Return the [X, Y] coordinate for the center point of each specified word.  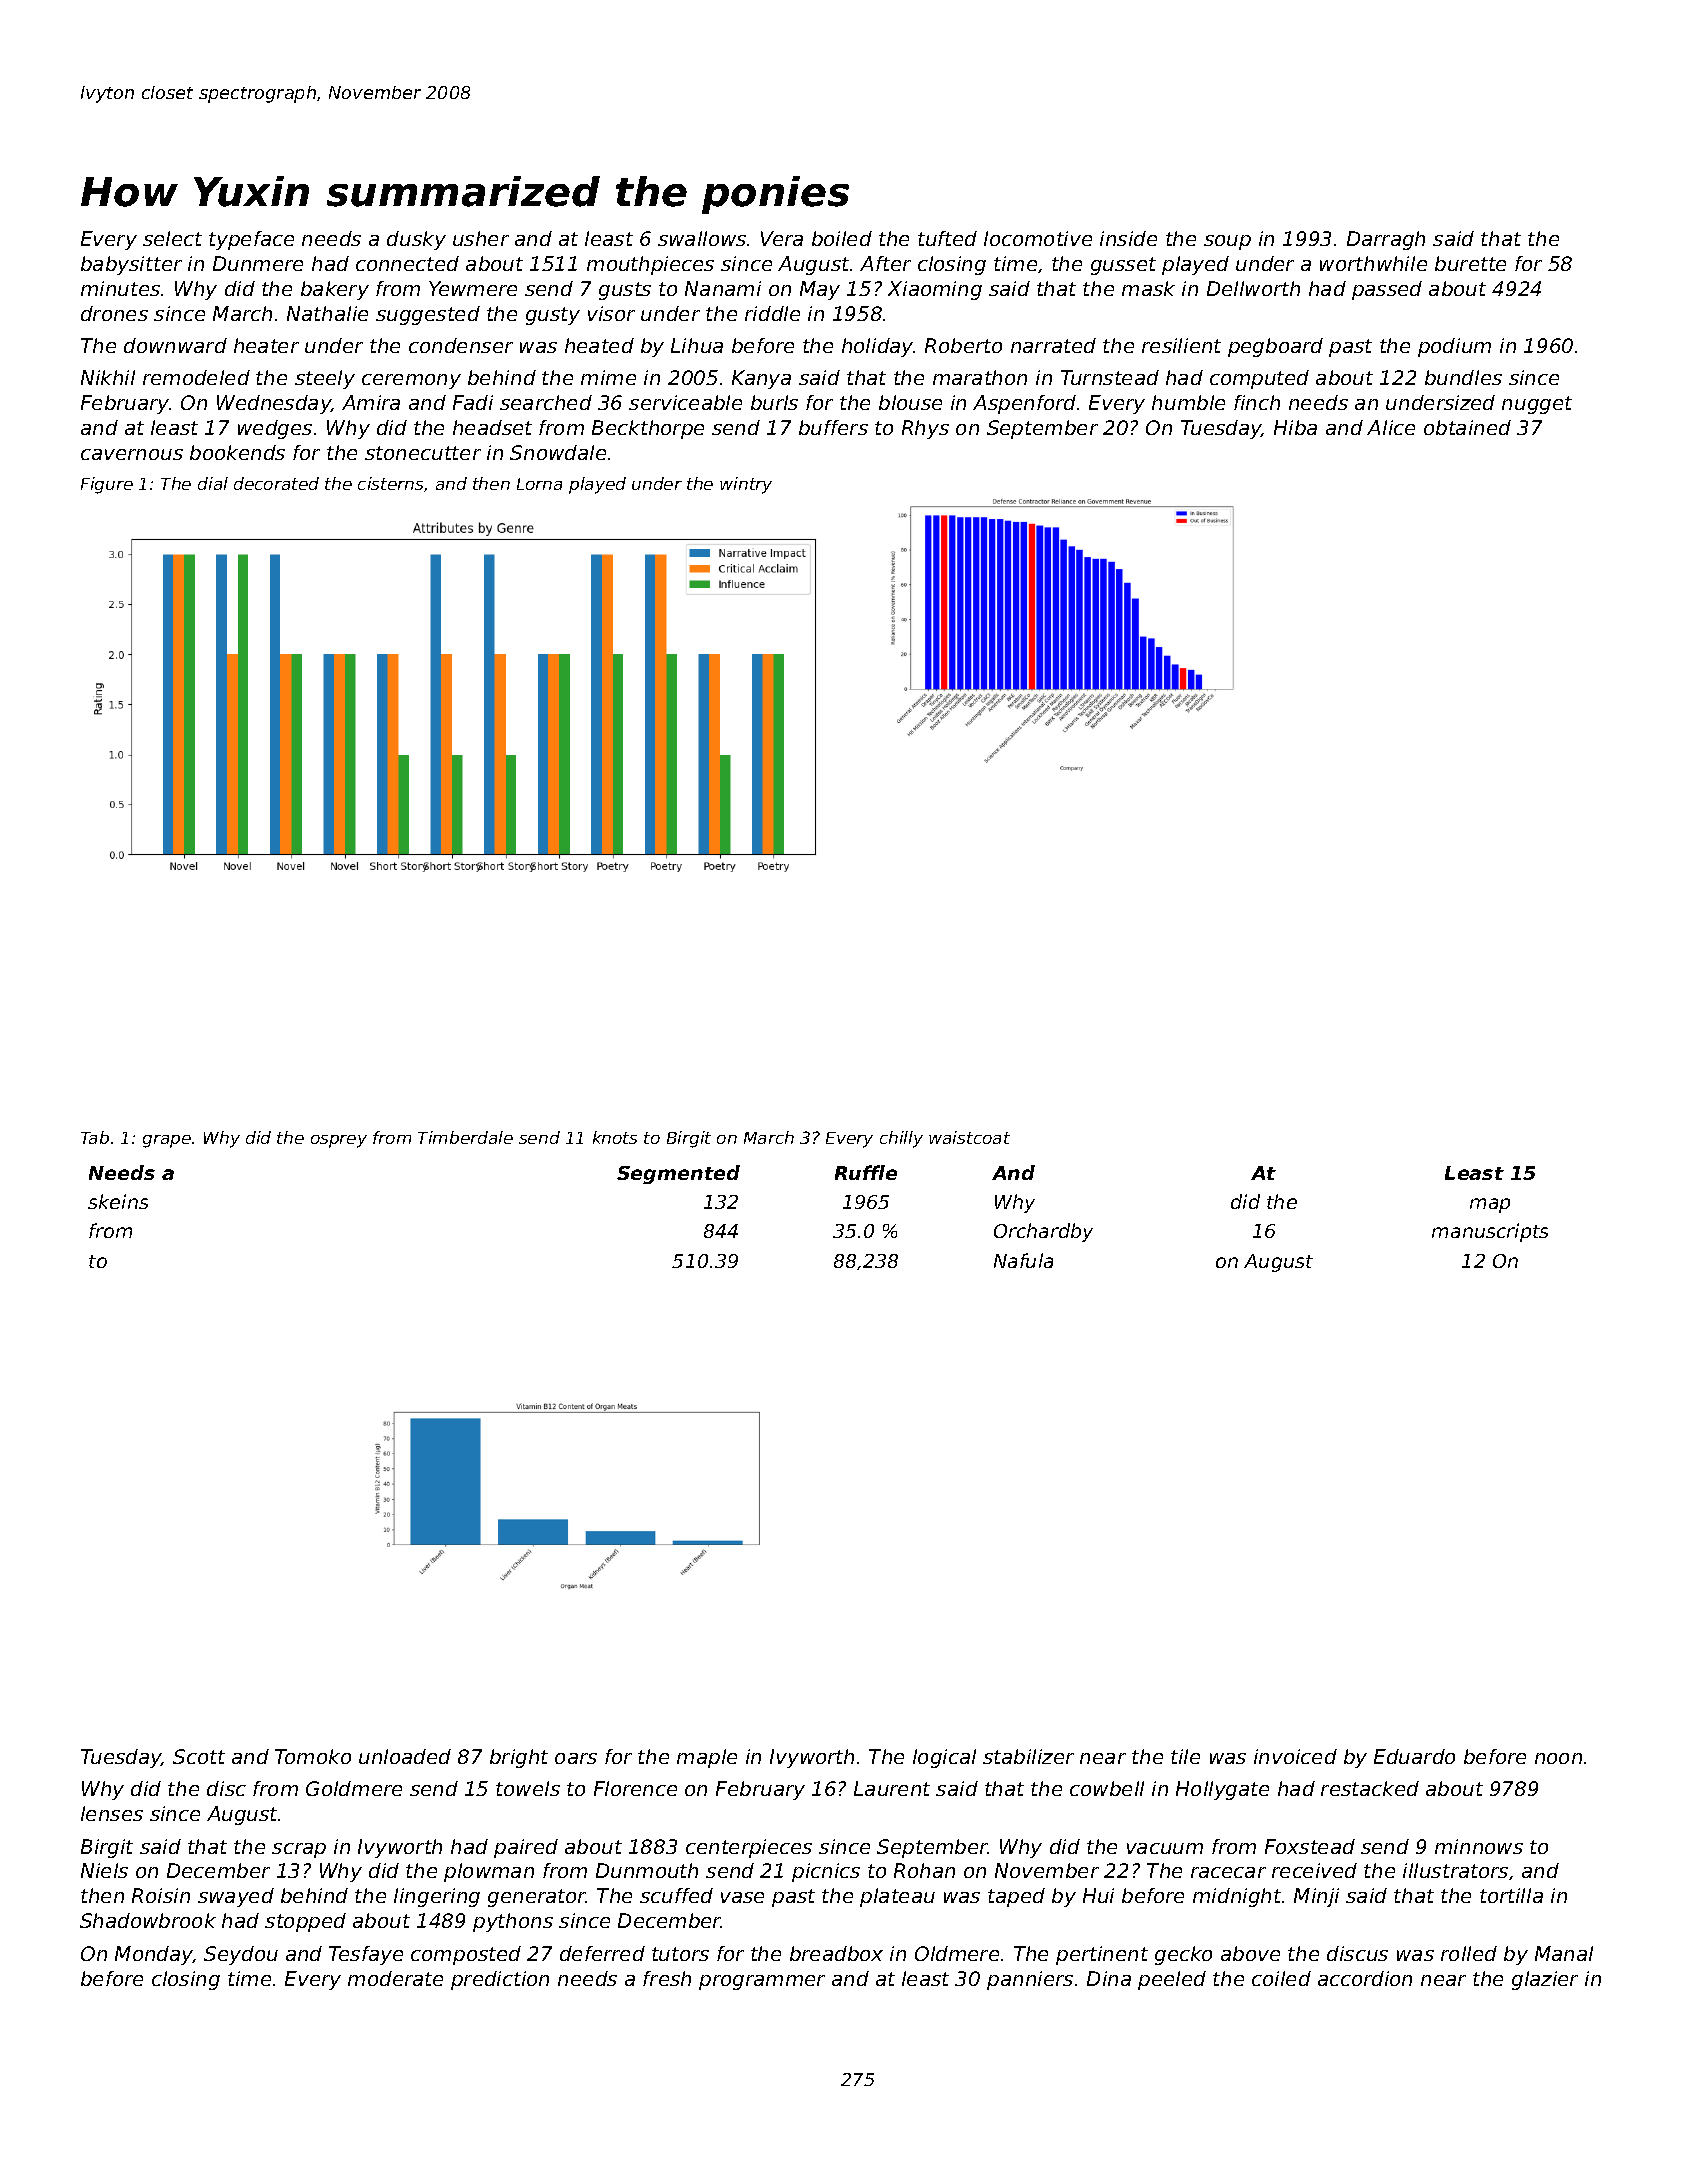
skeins [118, 1201]
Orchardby [1043, 1232]
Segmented [678, 1174]
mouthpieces [650, 265]
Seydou [241, 1955]
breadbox [836, 1953]
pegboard [1275, 347]
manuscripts [1490, 1232]
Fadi [473, 402]
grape [167, 1141]
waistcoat [969, 1137]
